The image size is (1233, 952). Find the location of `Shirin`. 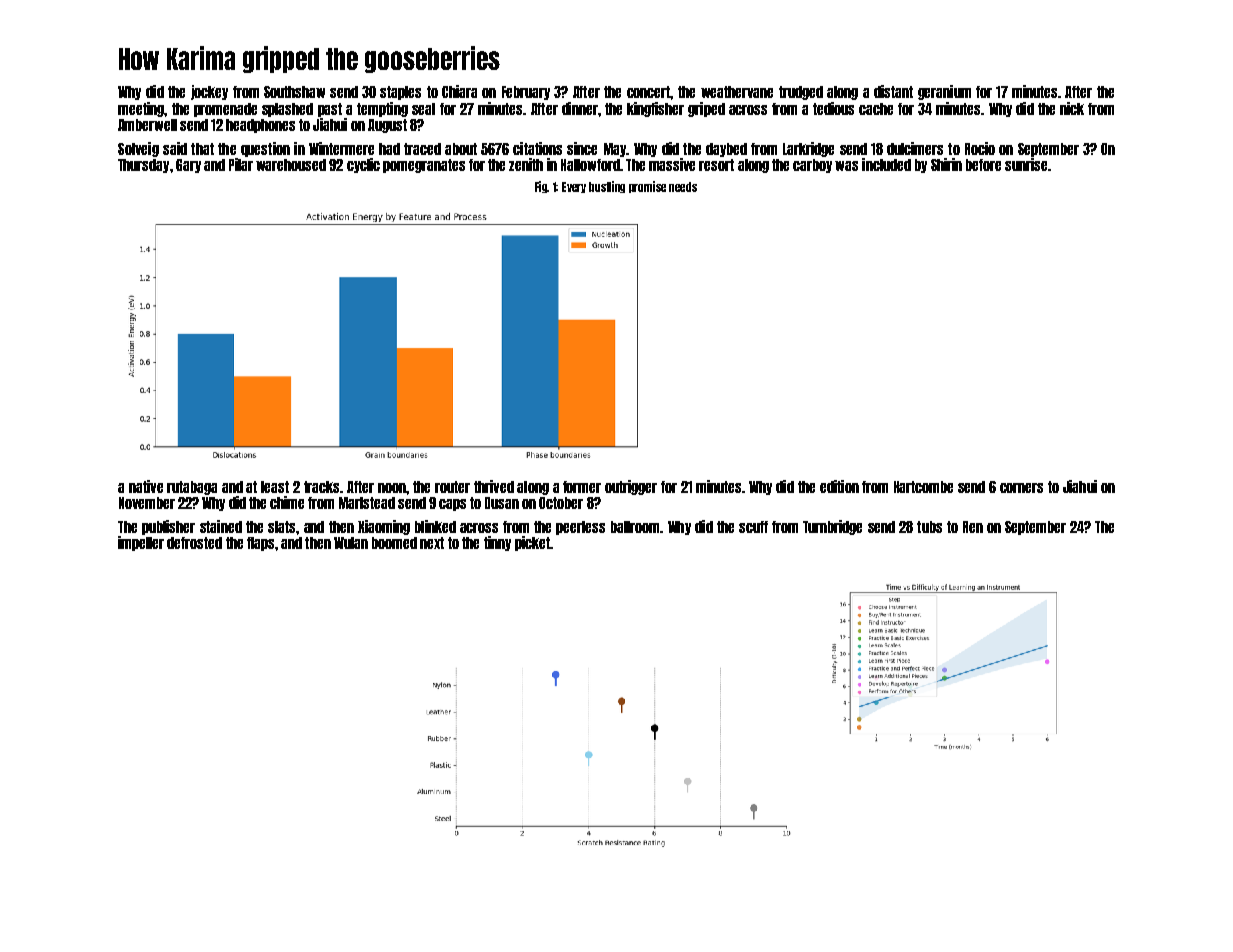

Shirin is located at coordinates (946, 164).
